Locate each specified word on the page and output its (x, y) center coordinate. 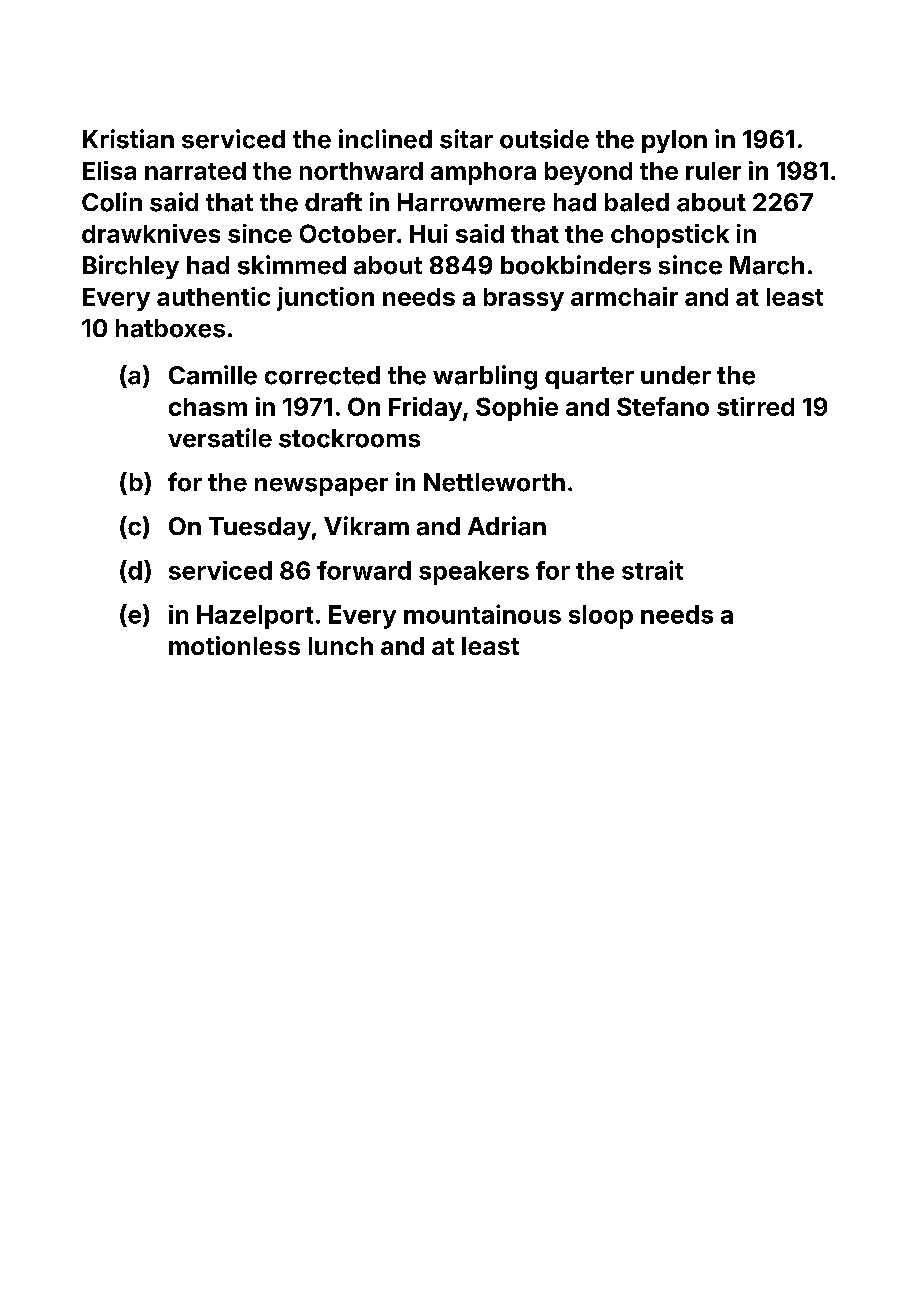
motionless (234, 645)
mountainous (482, 614)
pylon (674, 141)
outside (544, 139)
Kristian (128, 139)
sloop (601, 617)
